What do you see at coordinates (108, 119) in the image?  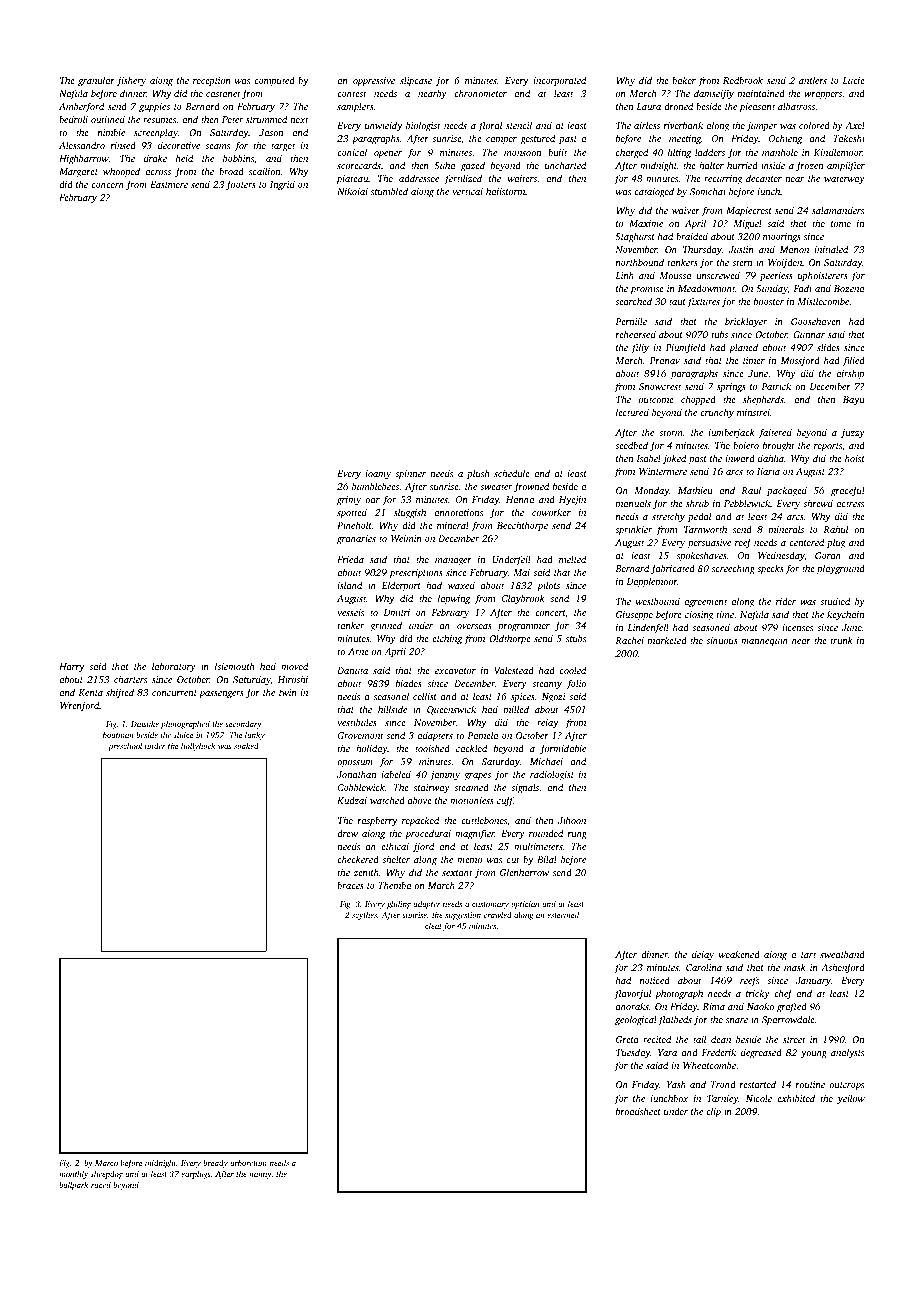 I see `outlined` at bounding box center [108, 119].
